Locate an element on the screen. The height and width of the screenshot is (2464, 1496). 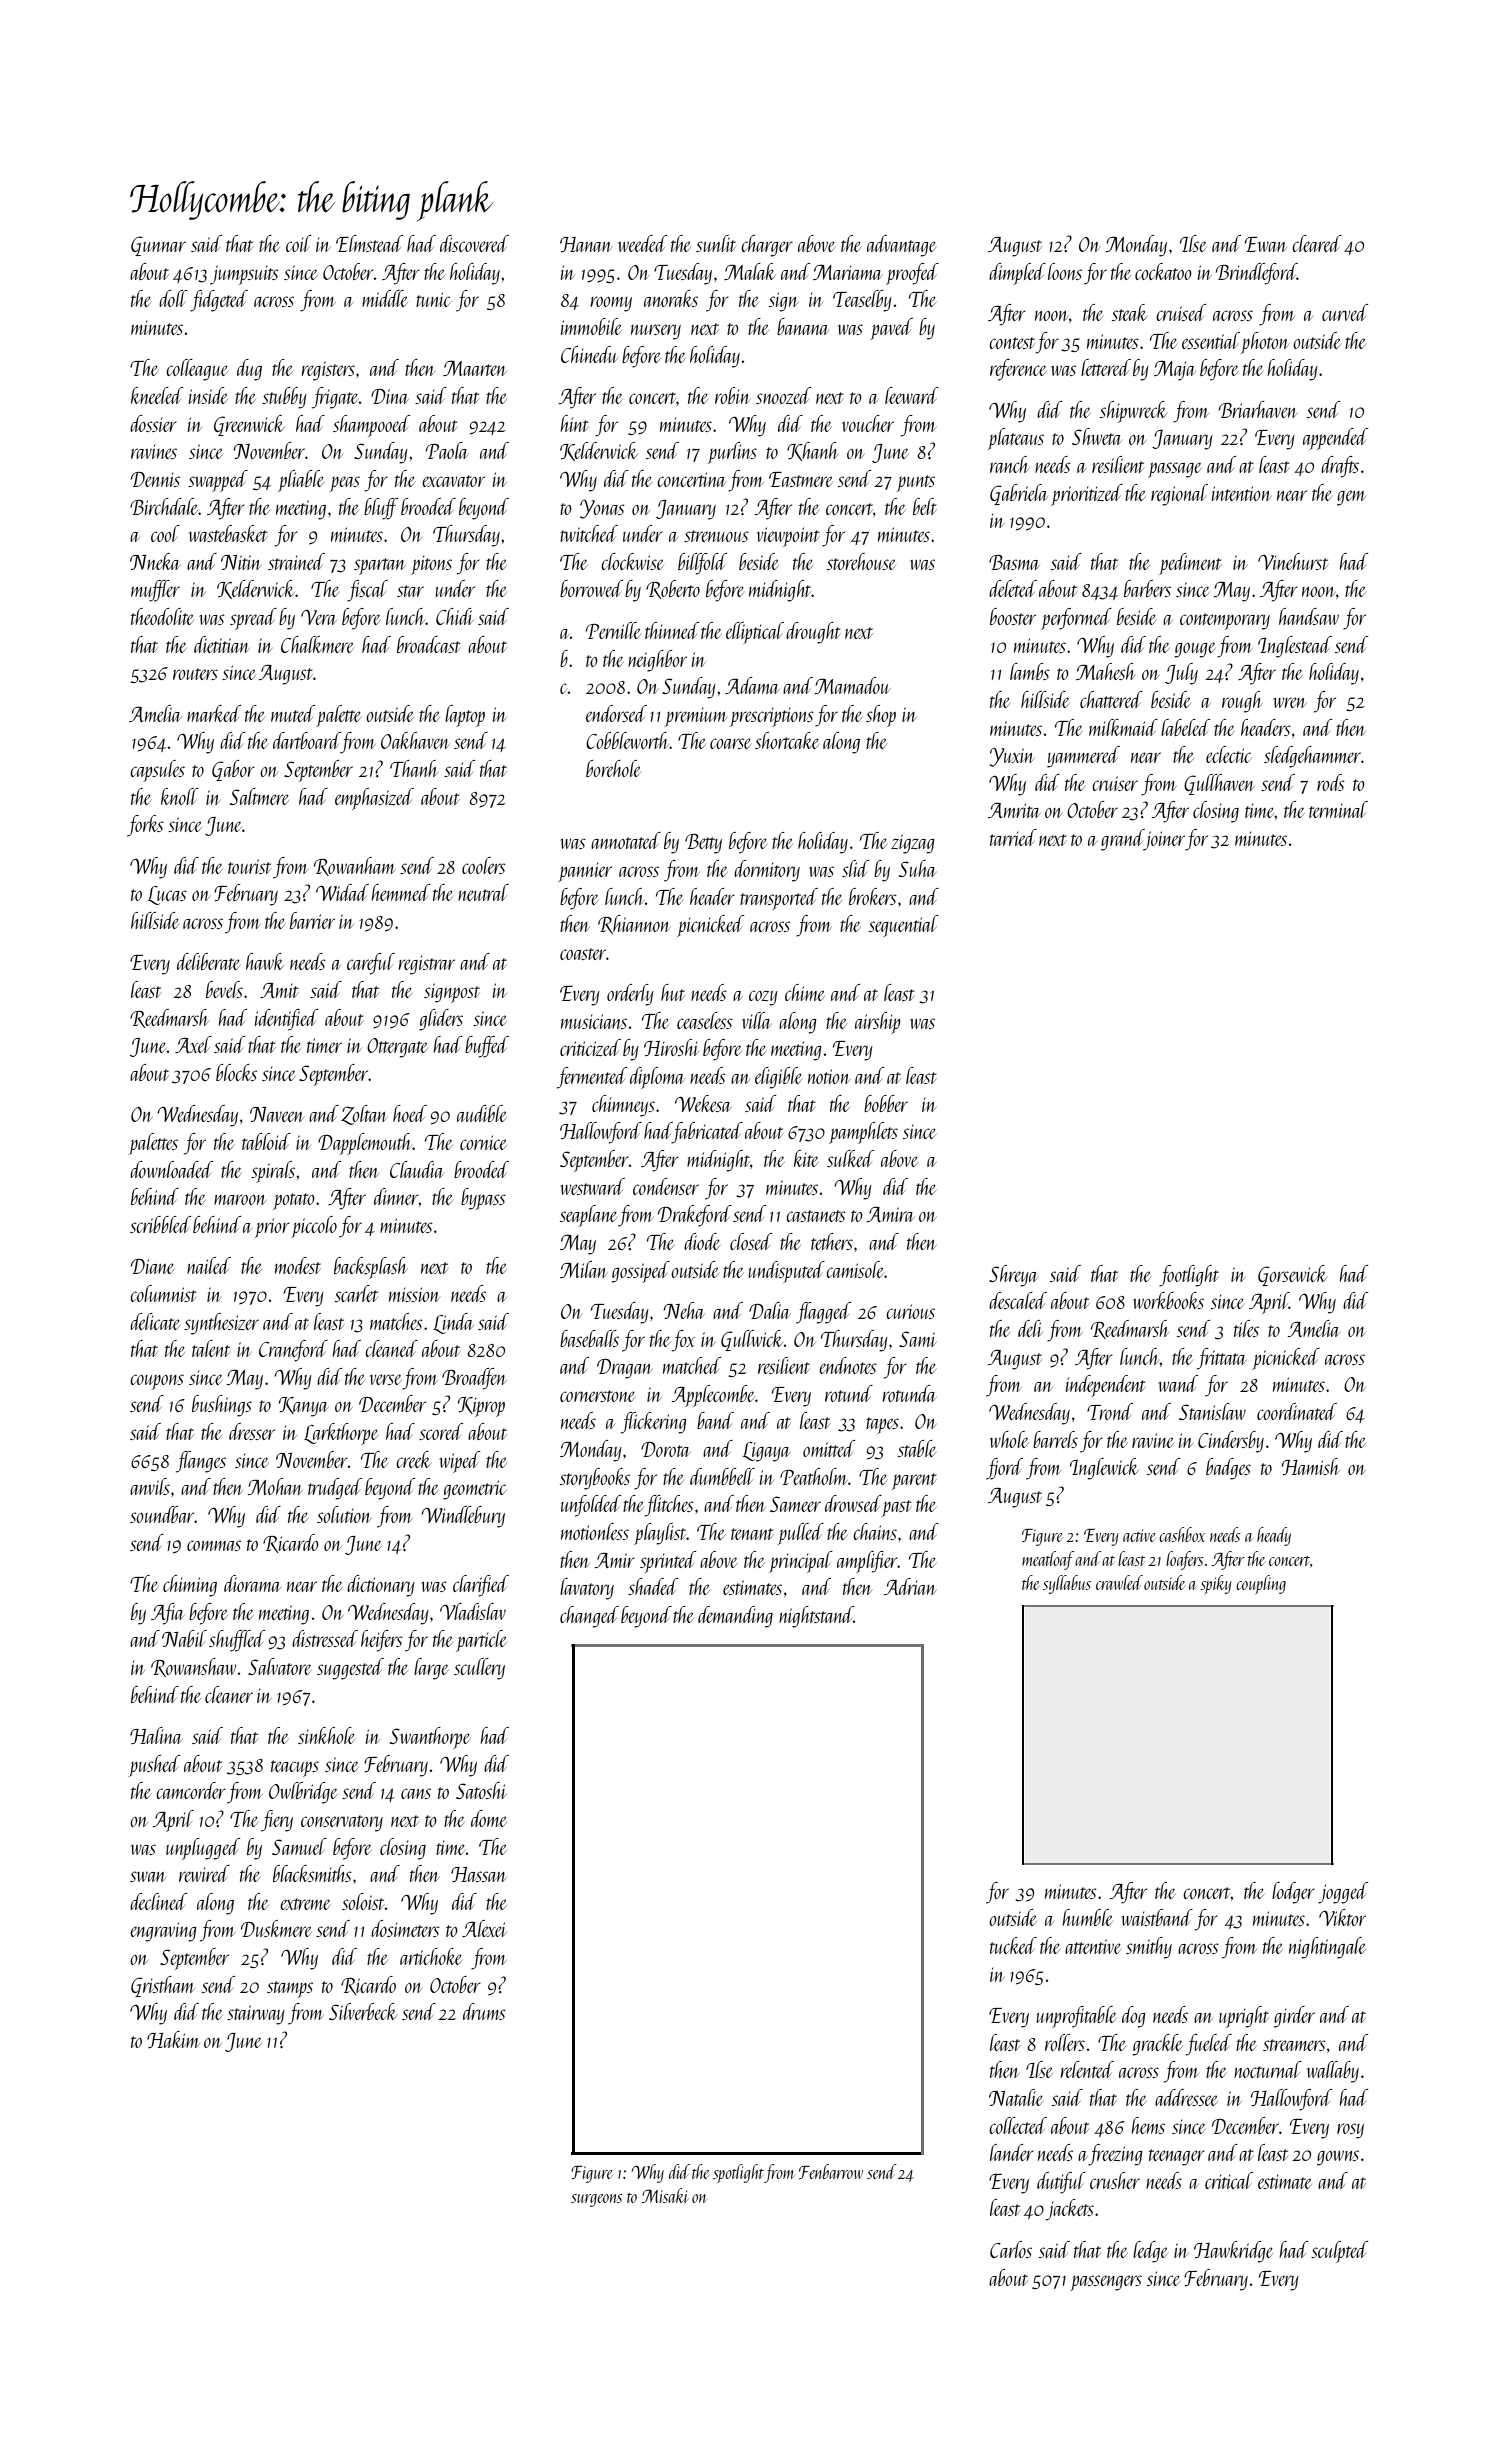
humble is located at coordinates (1087, 1917).
